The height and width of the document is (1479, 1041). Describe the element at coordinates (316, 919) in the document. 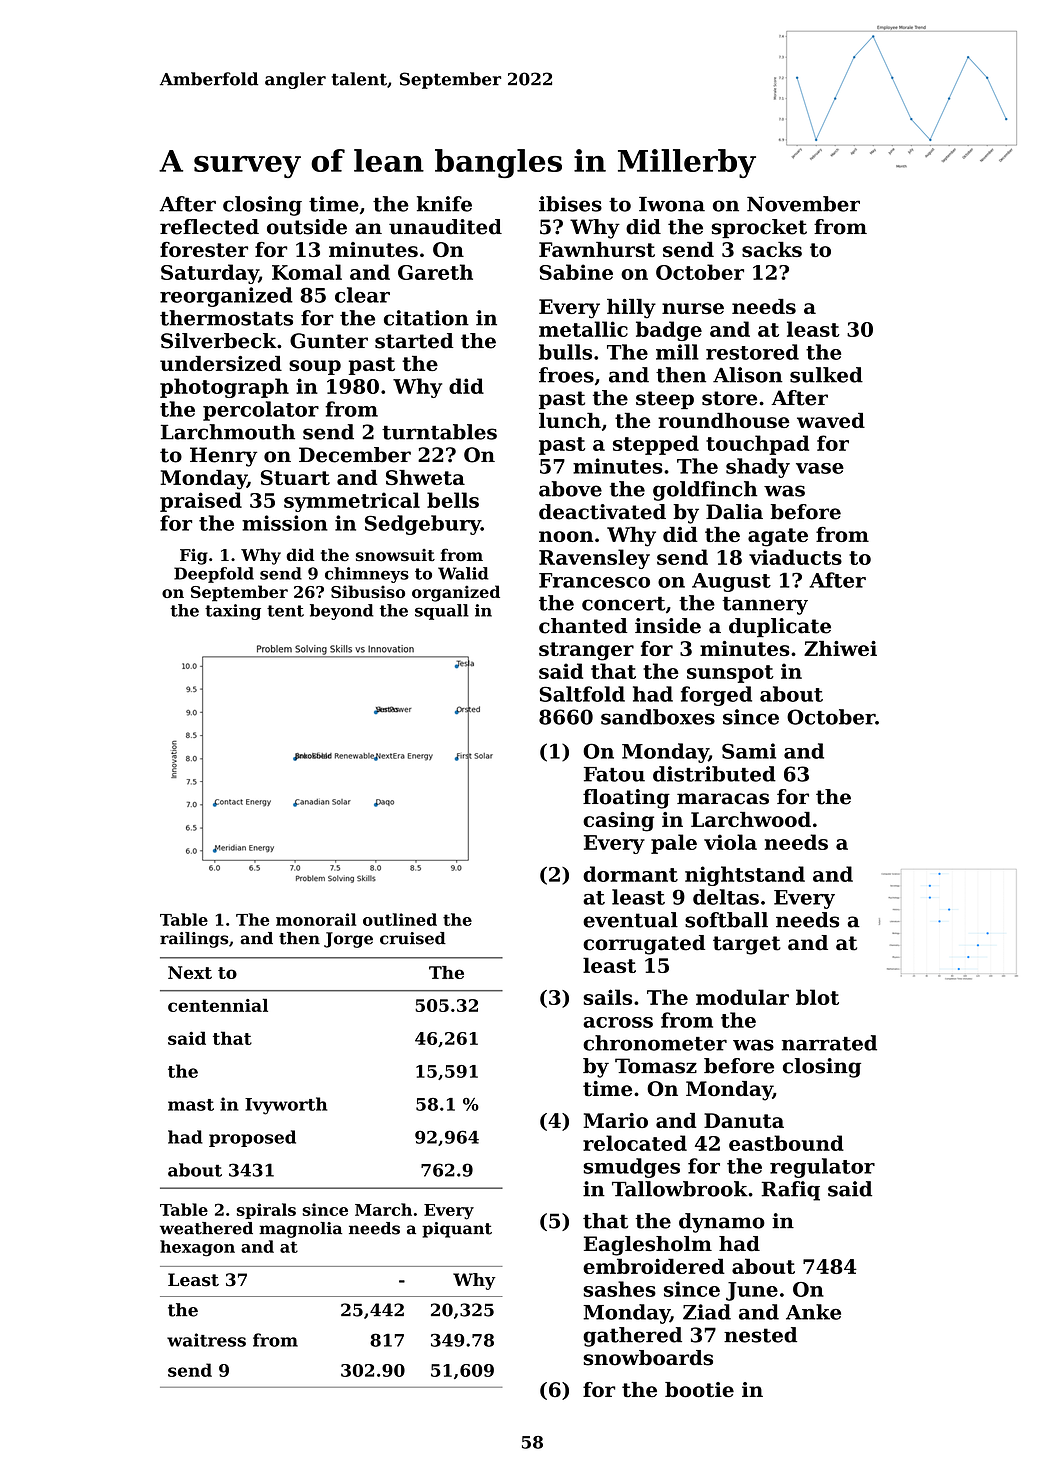

I see `monorail` at that location.
